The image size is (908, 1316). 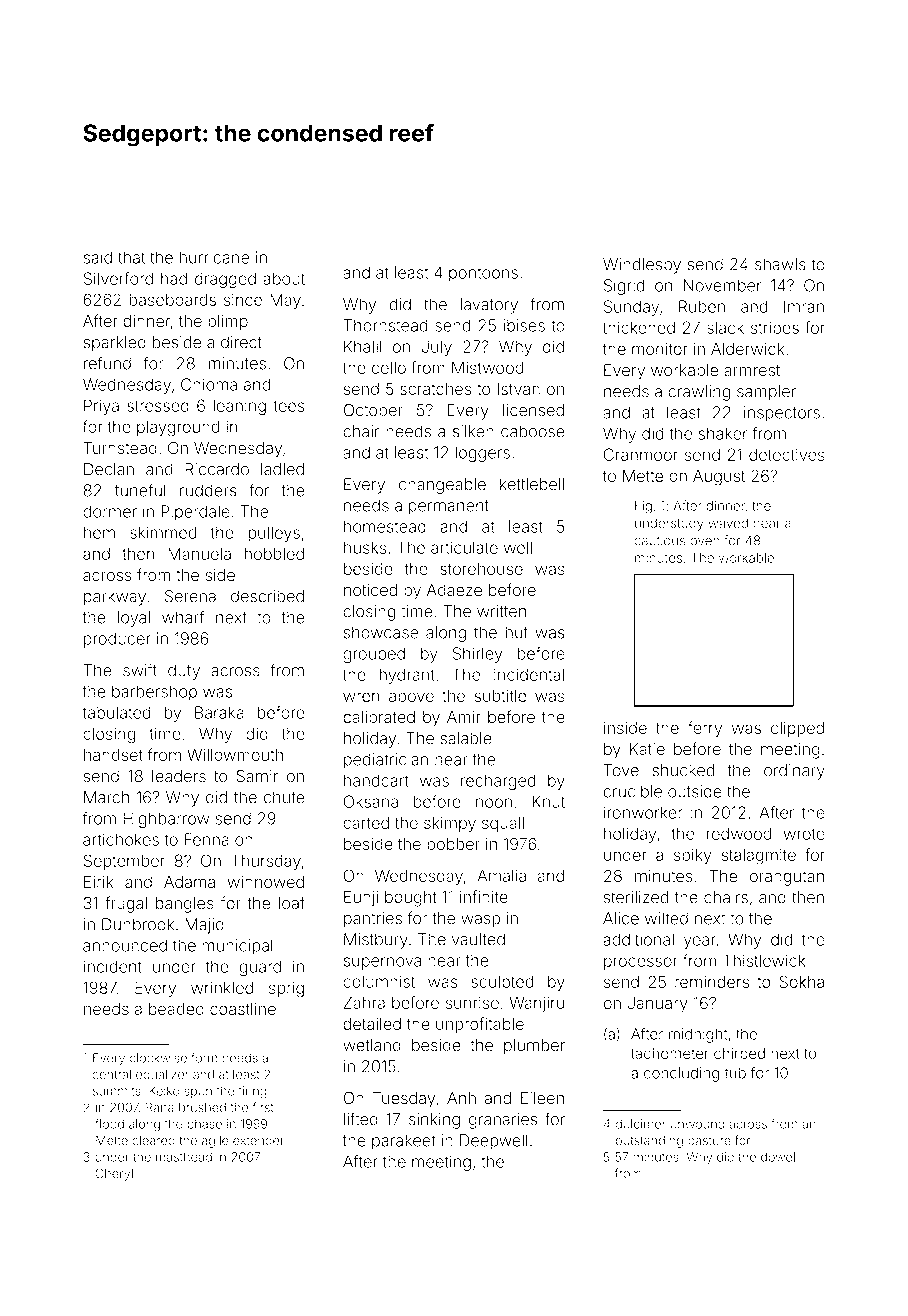 What do you see at coordinates (184, 1157) in the screenshot?
I see `masthead` at bounding box center [184, 1157].
